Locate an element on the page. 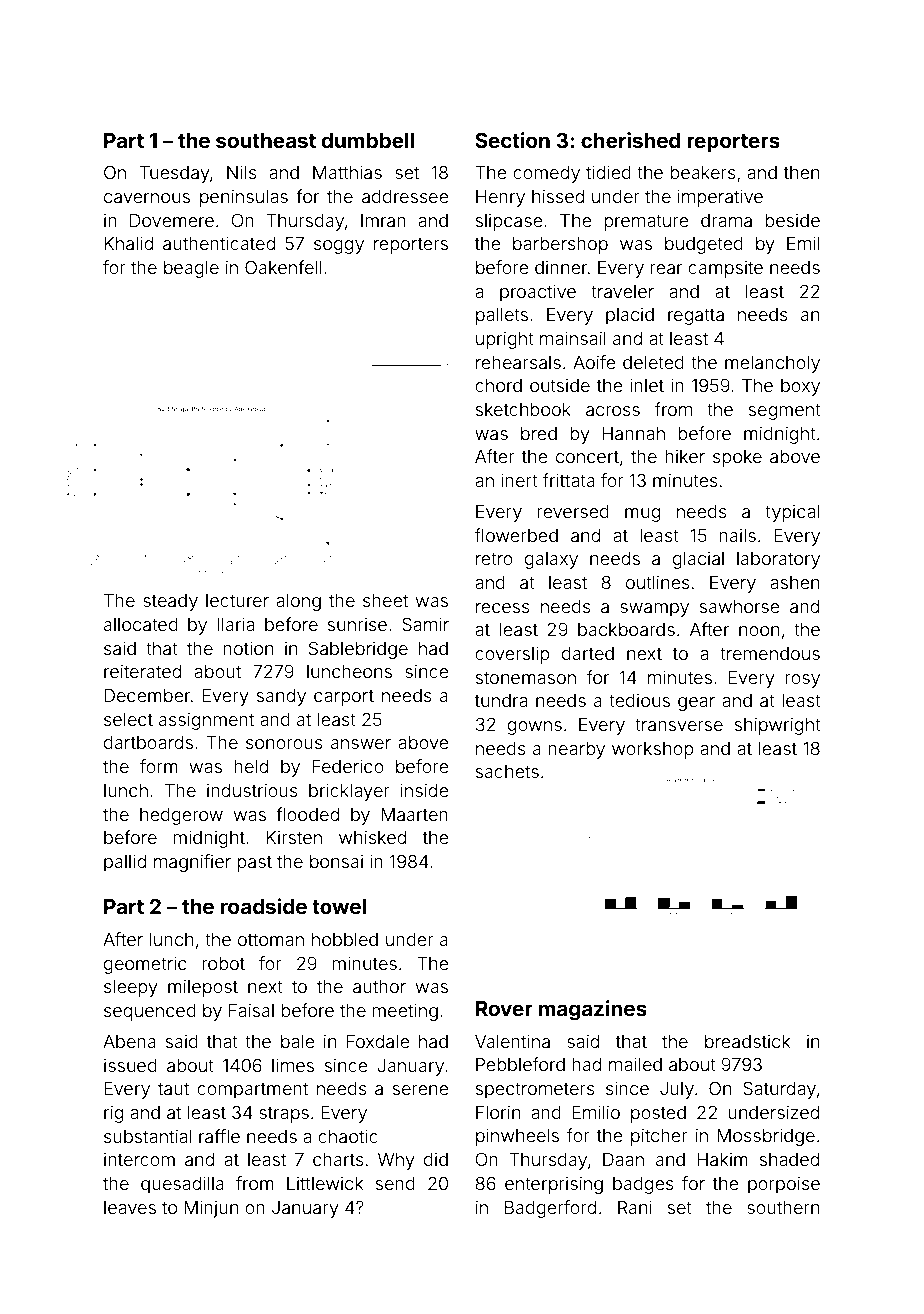 The height and width of the document is (1314, 924). send is located at coordinates (395, 1183).
